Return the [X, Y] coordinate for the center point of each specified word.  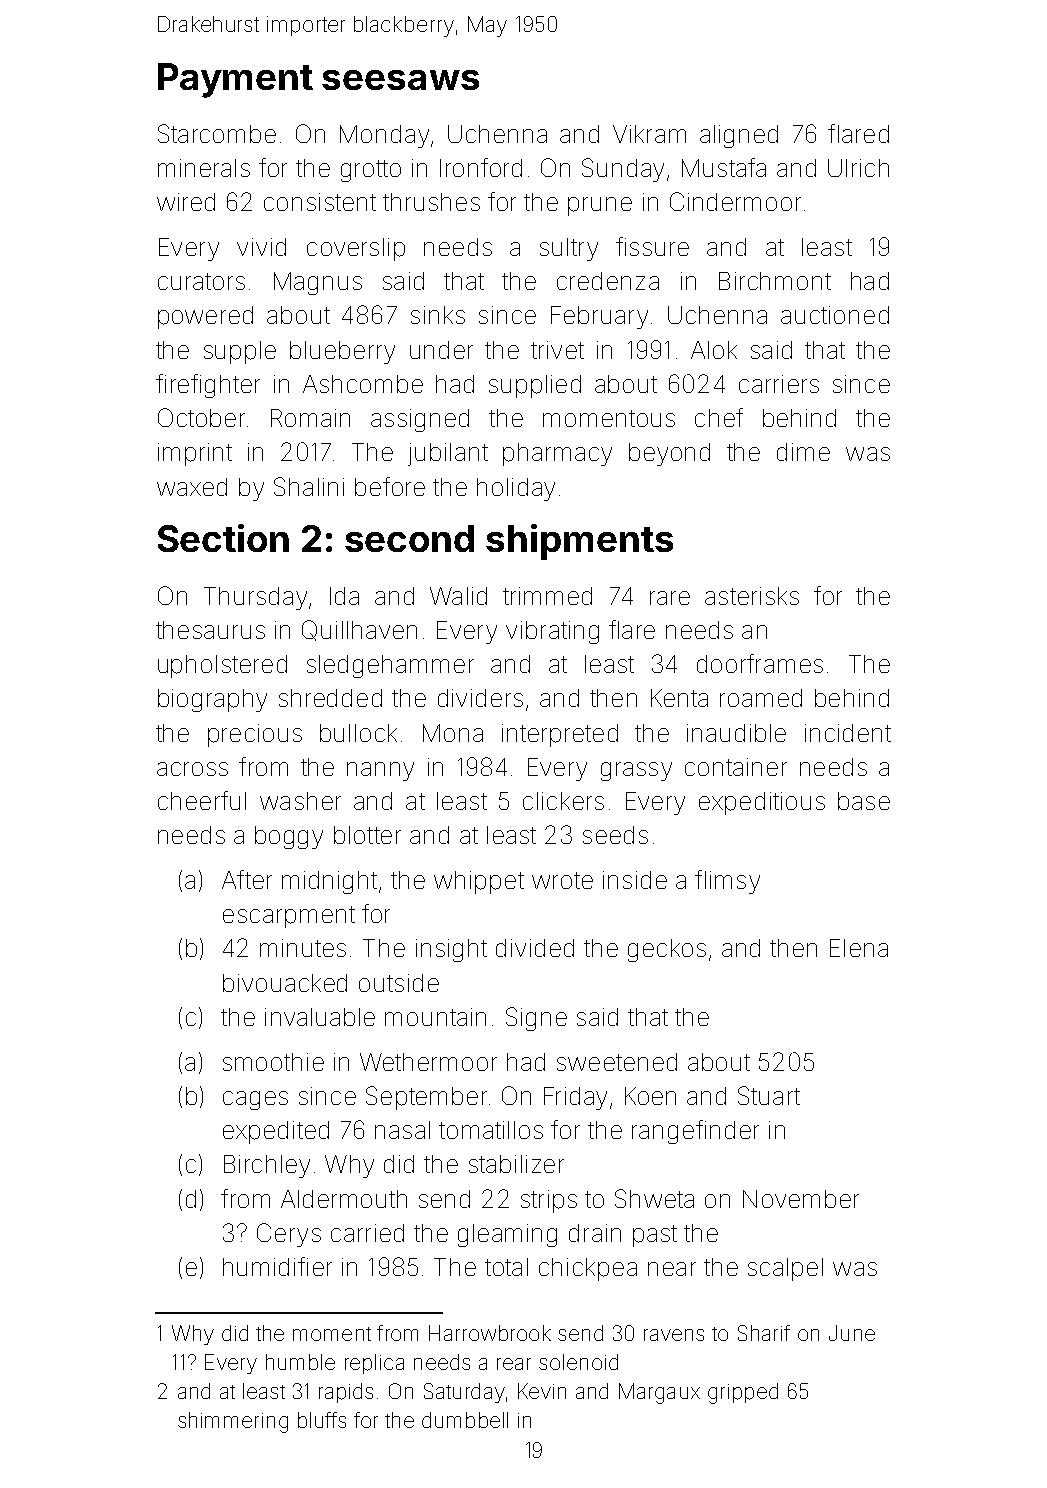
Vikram [649, 134]
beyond [669, 454]
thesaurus [210, 630]
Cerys [289, 1235]
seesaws [400, 80]
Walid [458, 596]
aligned [739, 136]
